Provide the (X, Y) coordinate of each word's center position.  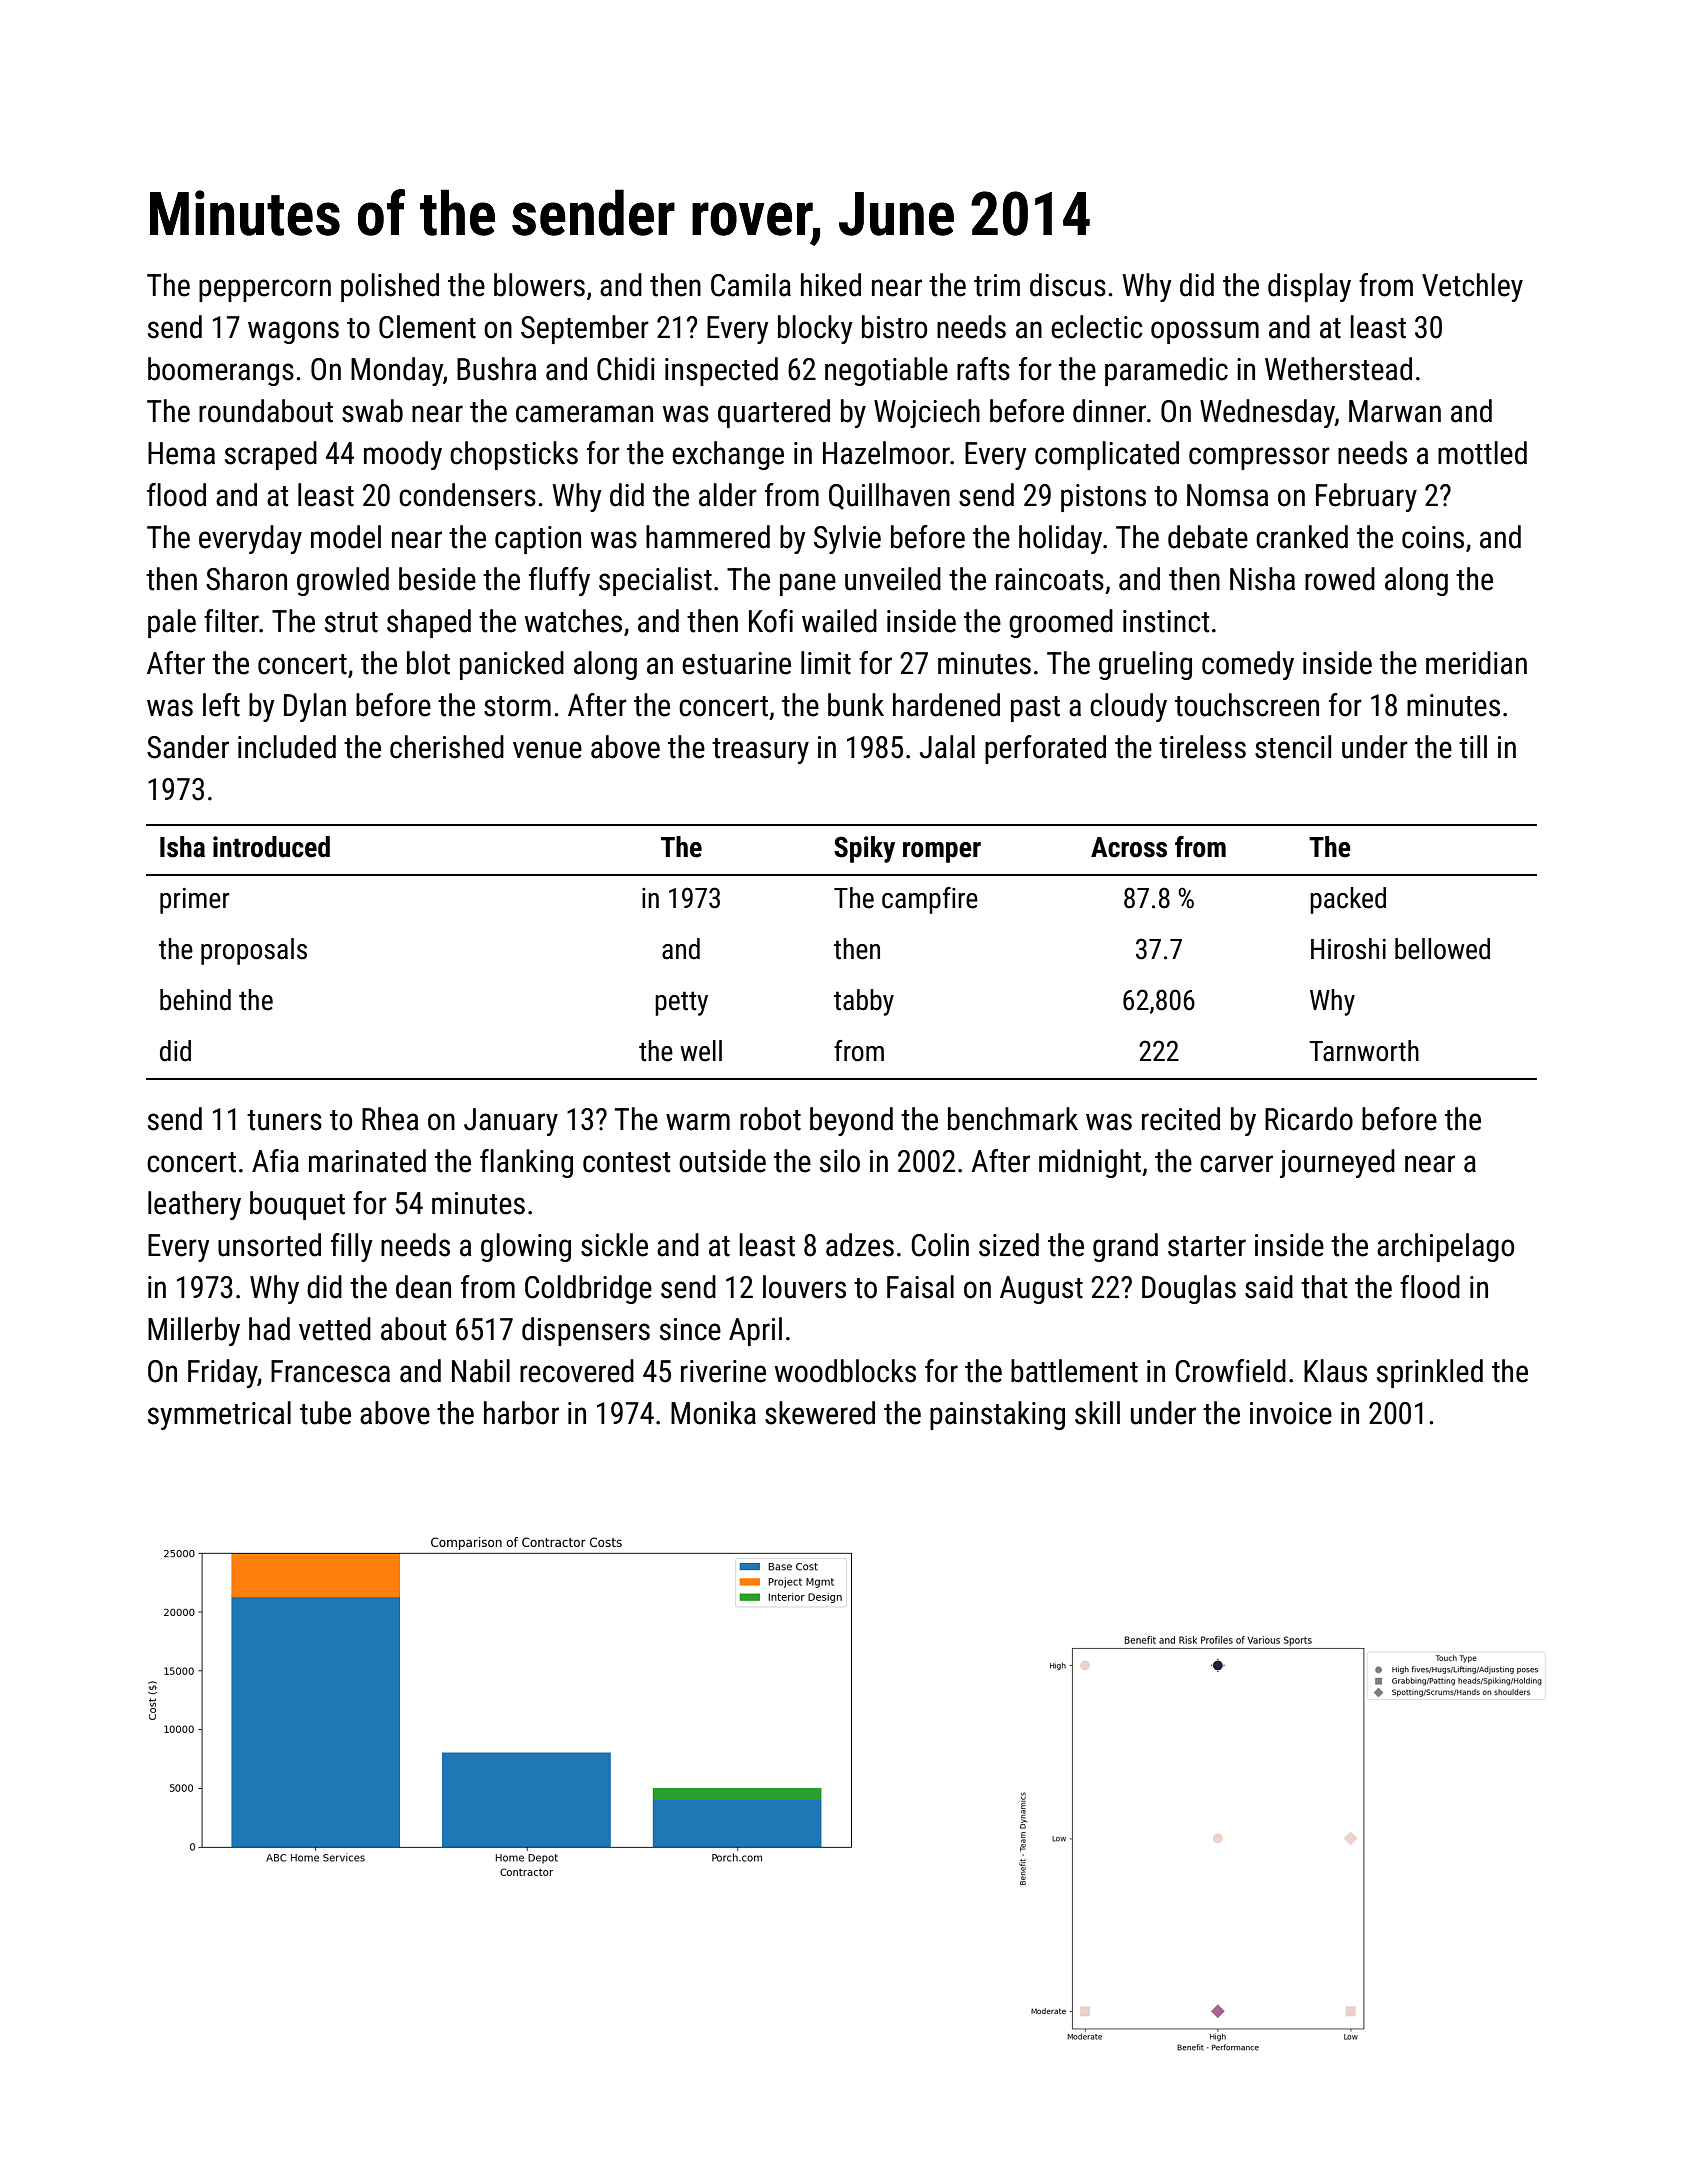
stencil (1293, 747)
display (1309, 287)
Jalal (947, 747)
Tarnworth (1364, 1051)
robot (770, 1119)
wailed (839, 621)
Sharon (246, 579)
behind (195, 1000)
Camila (751, 285)
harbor (521, 1413)
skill (1097, 1413)
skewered (820, 1413)
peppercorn (265, 290)
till (1473, 747)
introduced (271, 847)
